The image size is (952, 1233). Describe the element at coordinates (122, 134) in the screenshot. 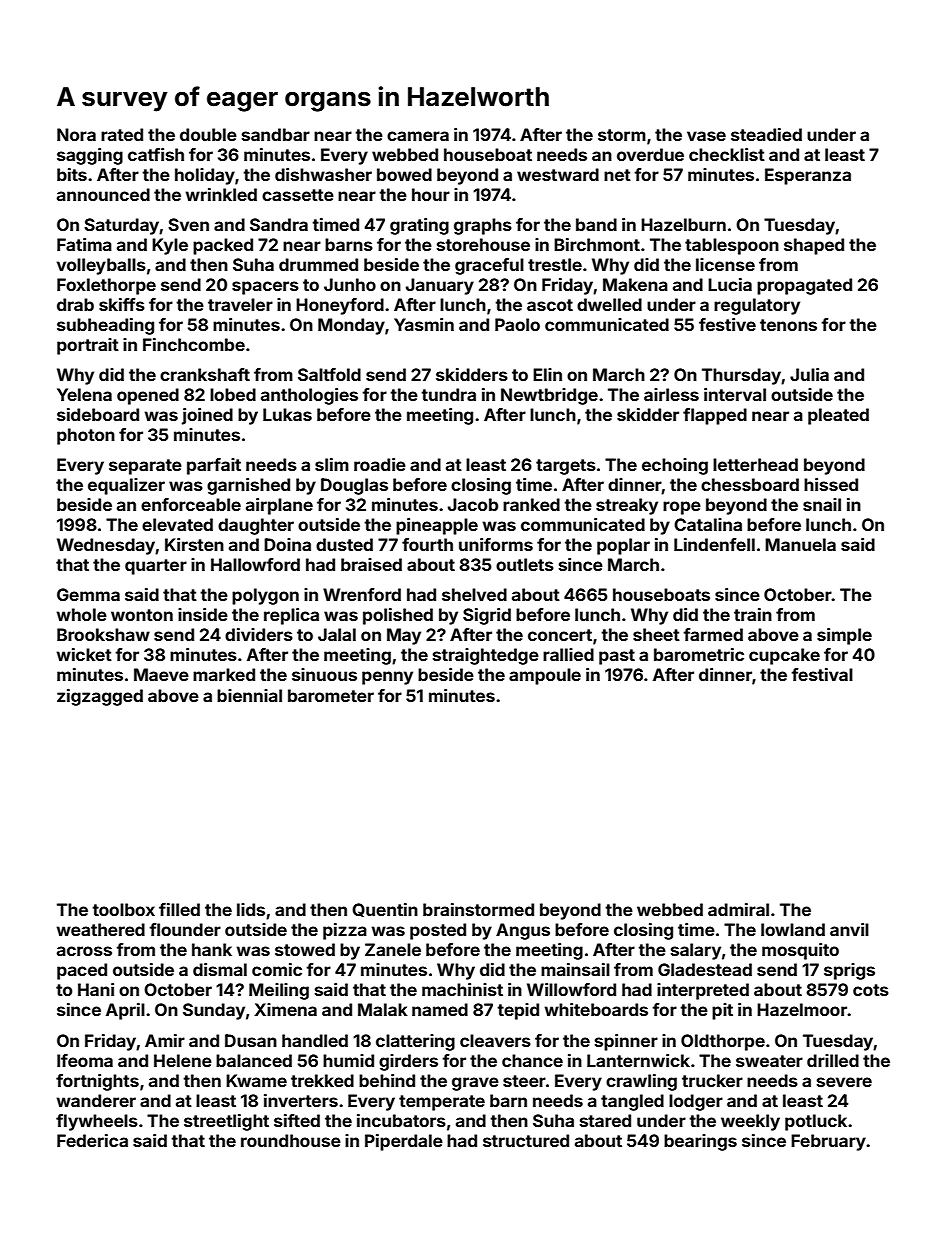

I see `rated` at that location.
